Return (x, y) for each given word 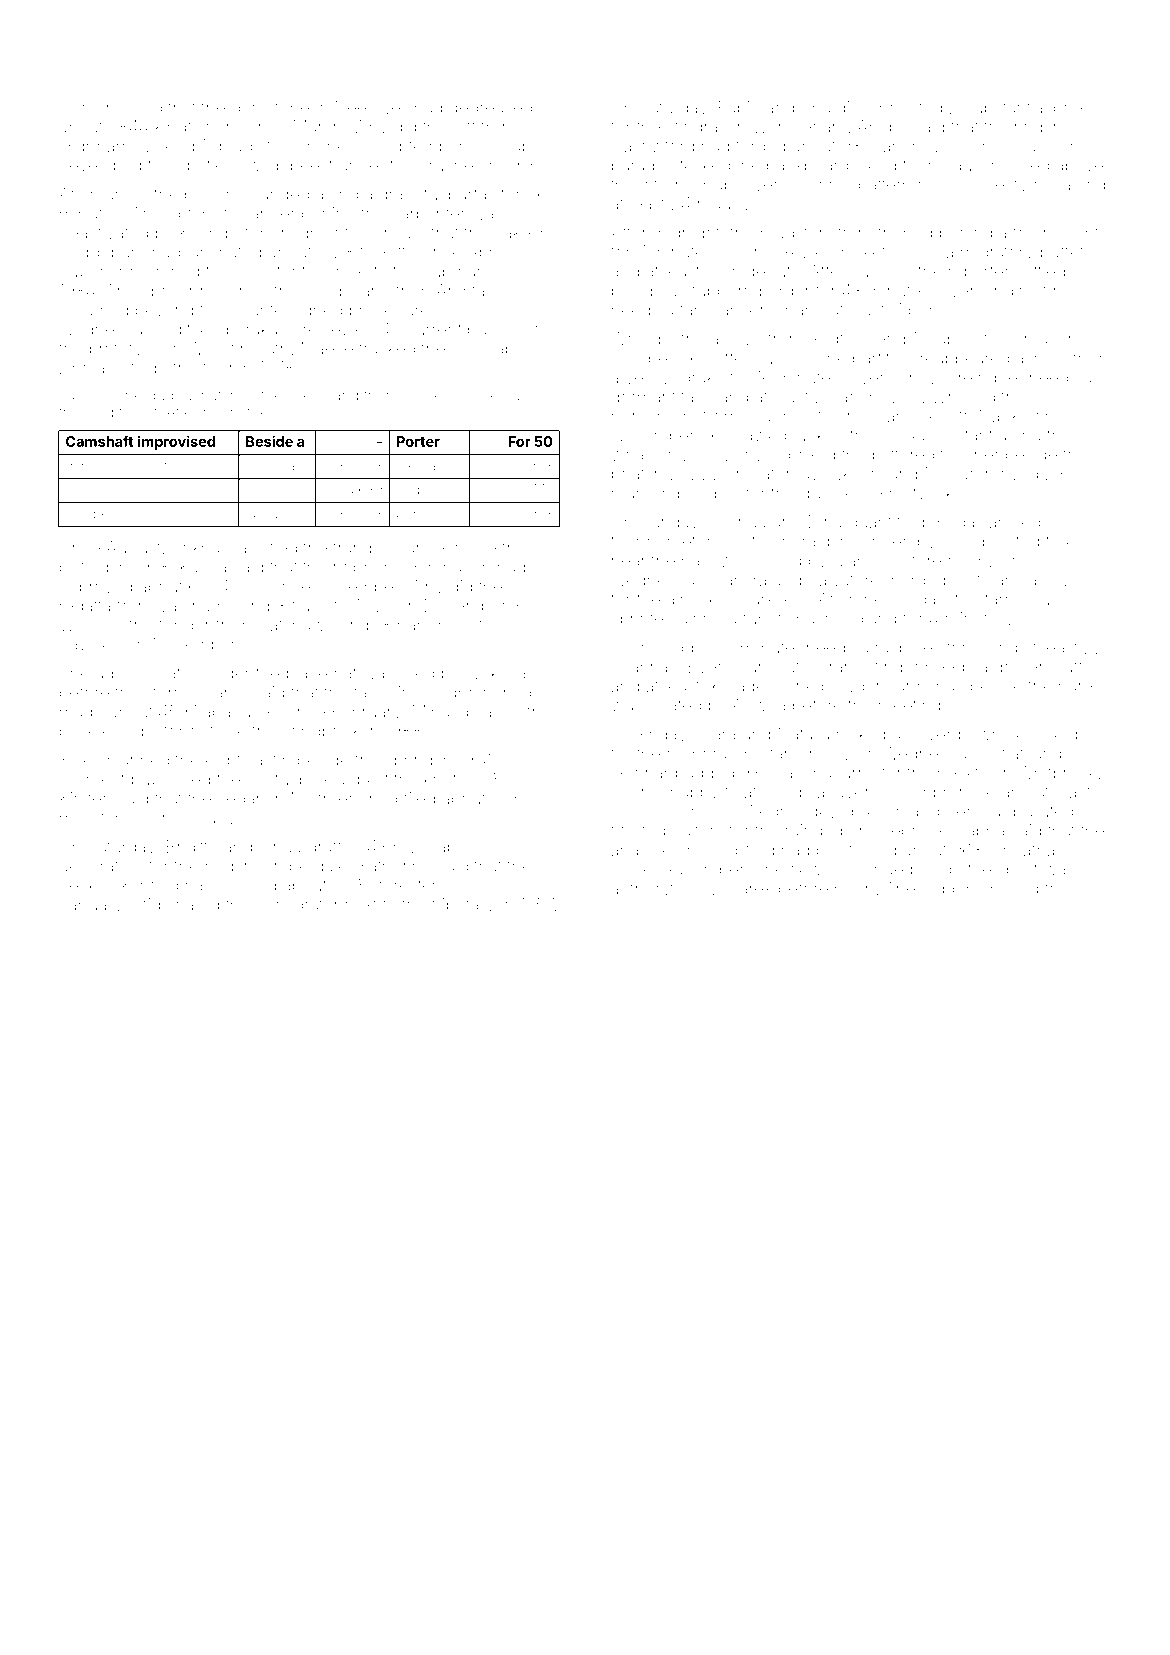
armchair (930, 686)
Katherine (395, 866)
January (91, 906)
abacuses (240, 711)
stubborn (718, 290)
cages (751, 689)
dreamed (94, 310)
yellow (650, 379)
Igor (374, 234)
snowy (926, 381)
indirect (1019, 290)
